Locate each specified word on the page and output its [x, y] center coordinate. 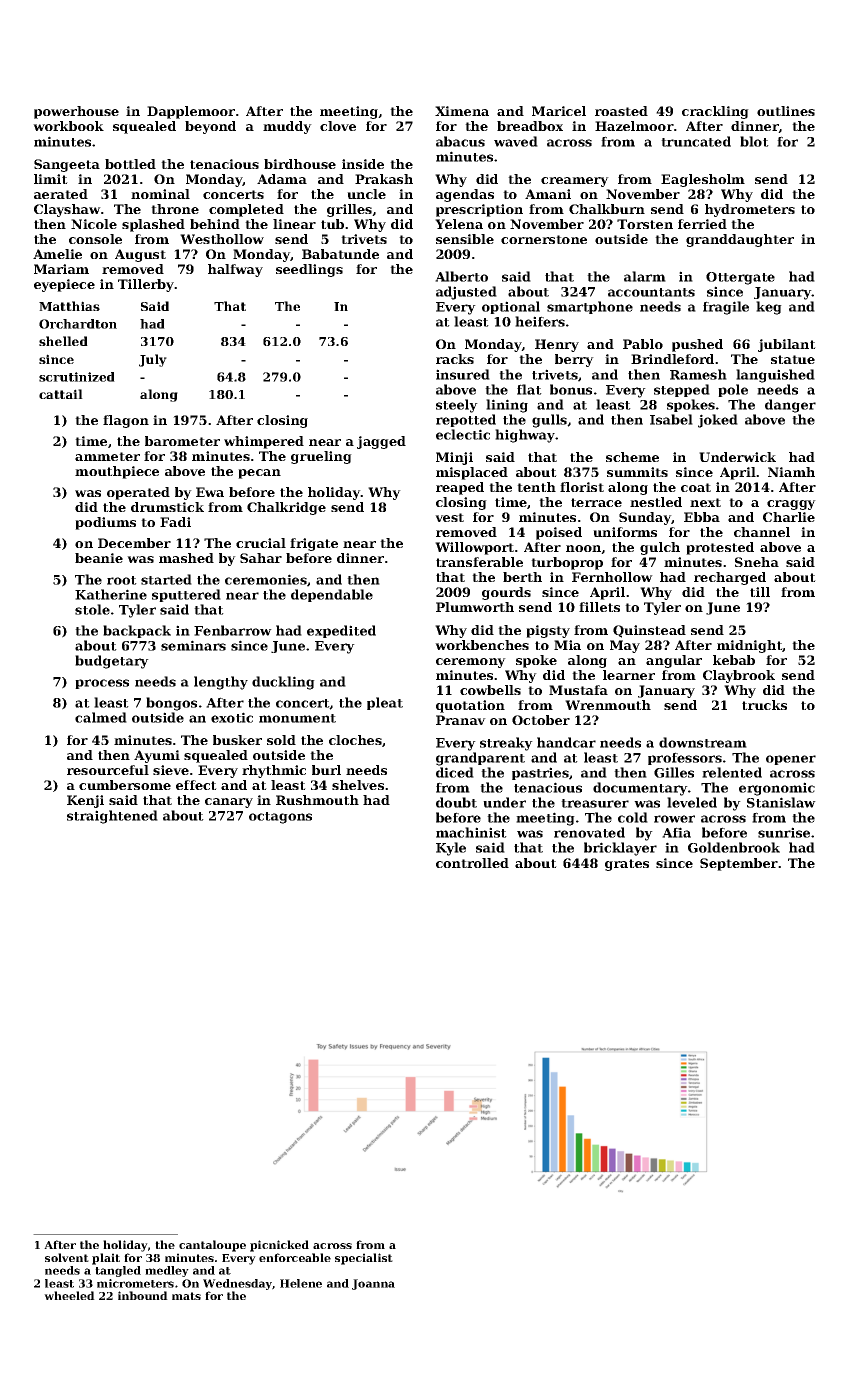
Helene [301, 1283]
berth [522, 577]
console [95, 239]
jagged [381, 442]
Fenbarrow [233, 630]
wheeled [69, 1295]
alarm [645, 276]
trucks [764, 705]
